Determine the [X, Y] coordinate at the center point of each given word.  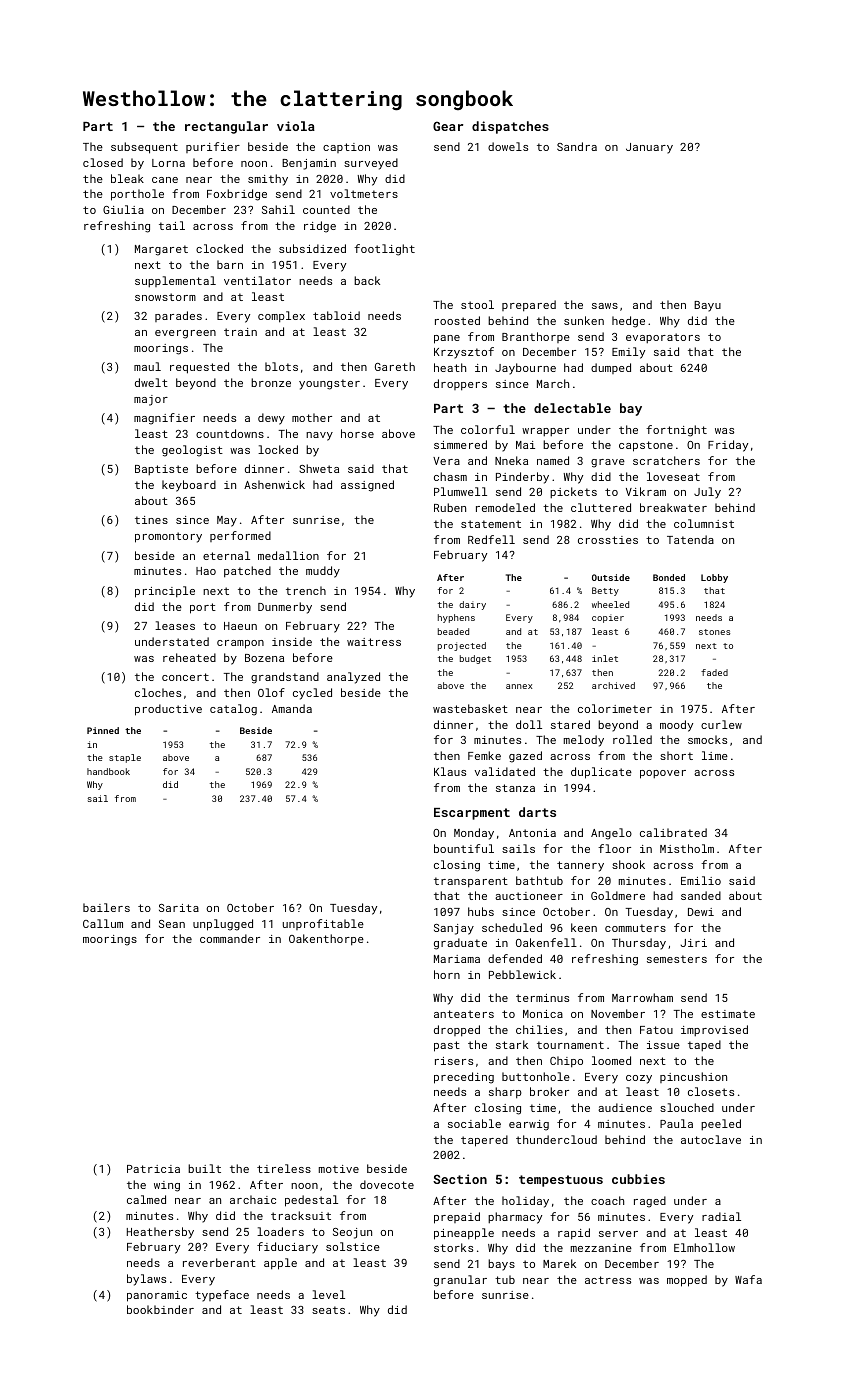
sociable [474, 1123]
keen [584, 927]
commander [230, 938]
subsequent [144, 148]
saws [605, 306]
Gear [448, 126]
